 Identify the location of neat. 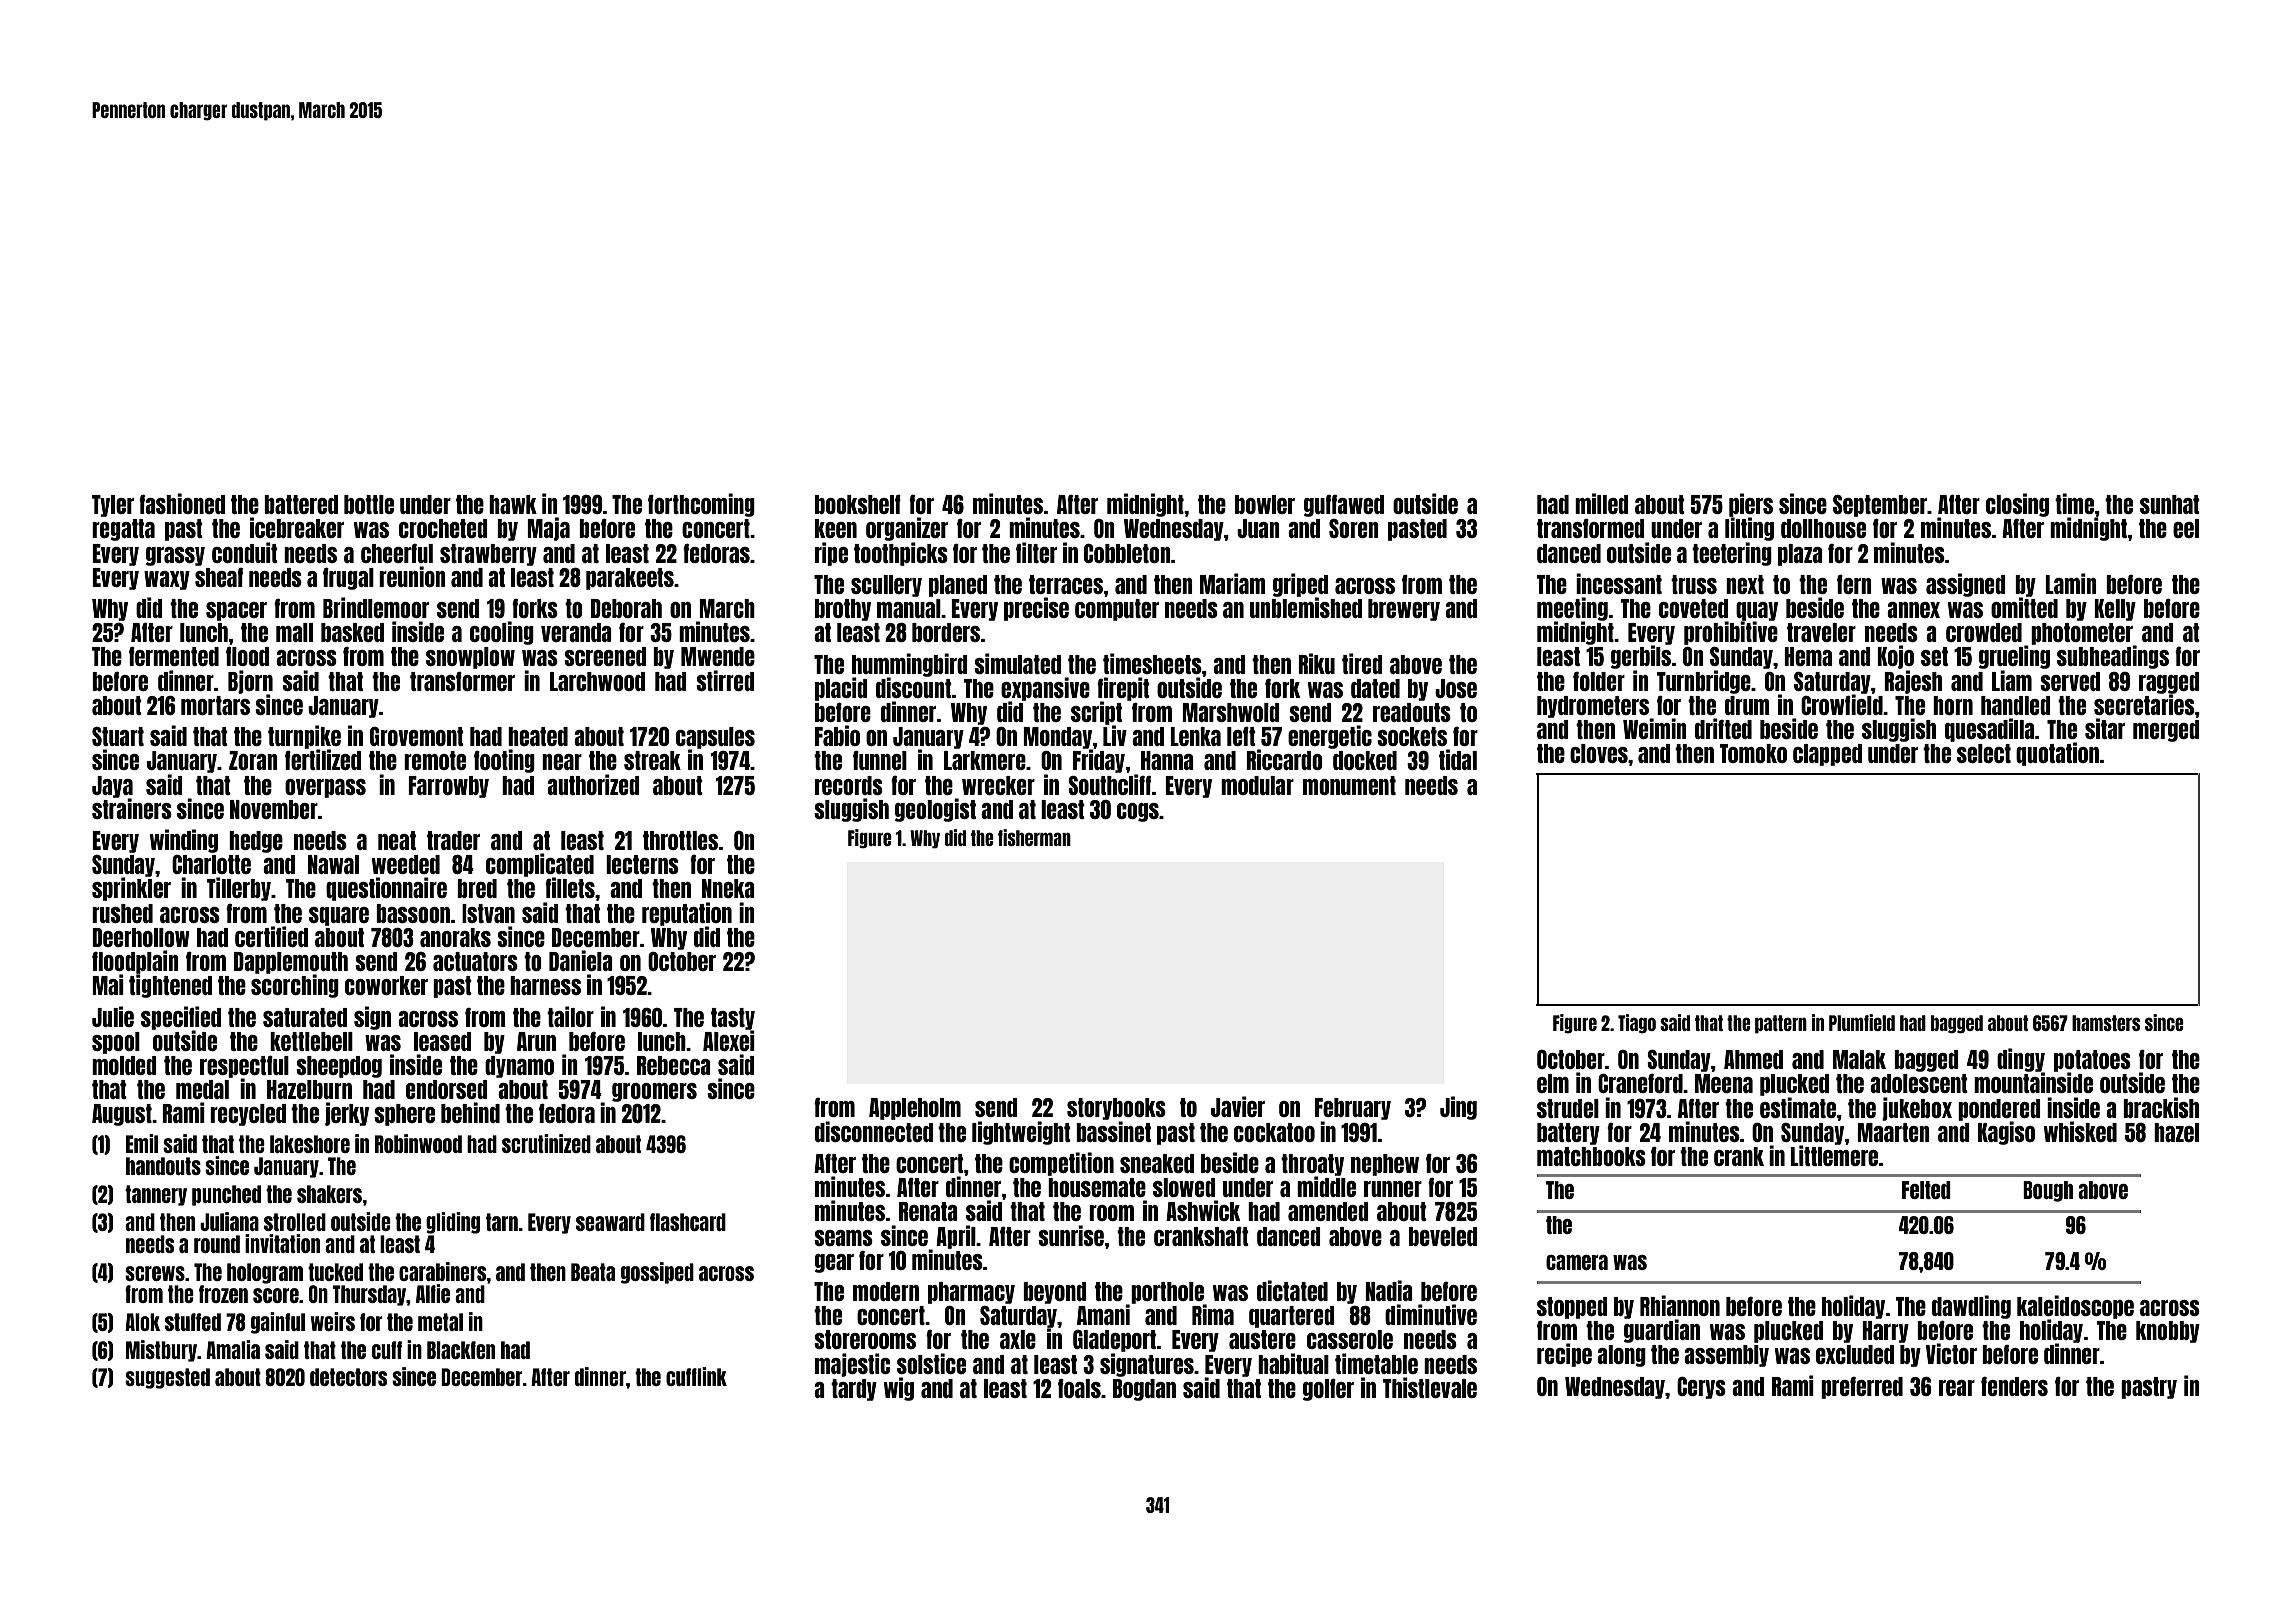
(397, 840).
